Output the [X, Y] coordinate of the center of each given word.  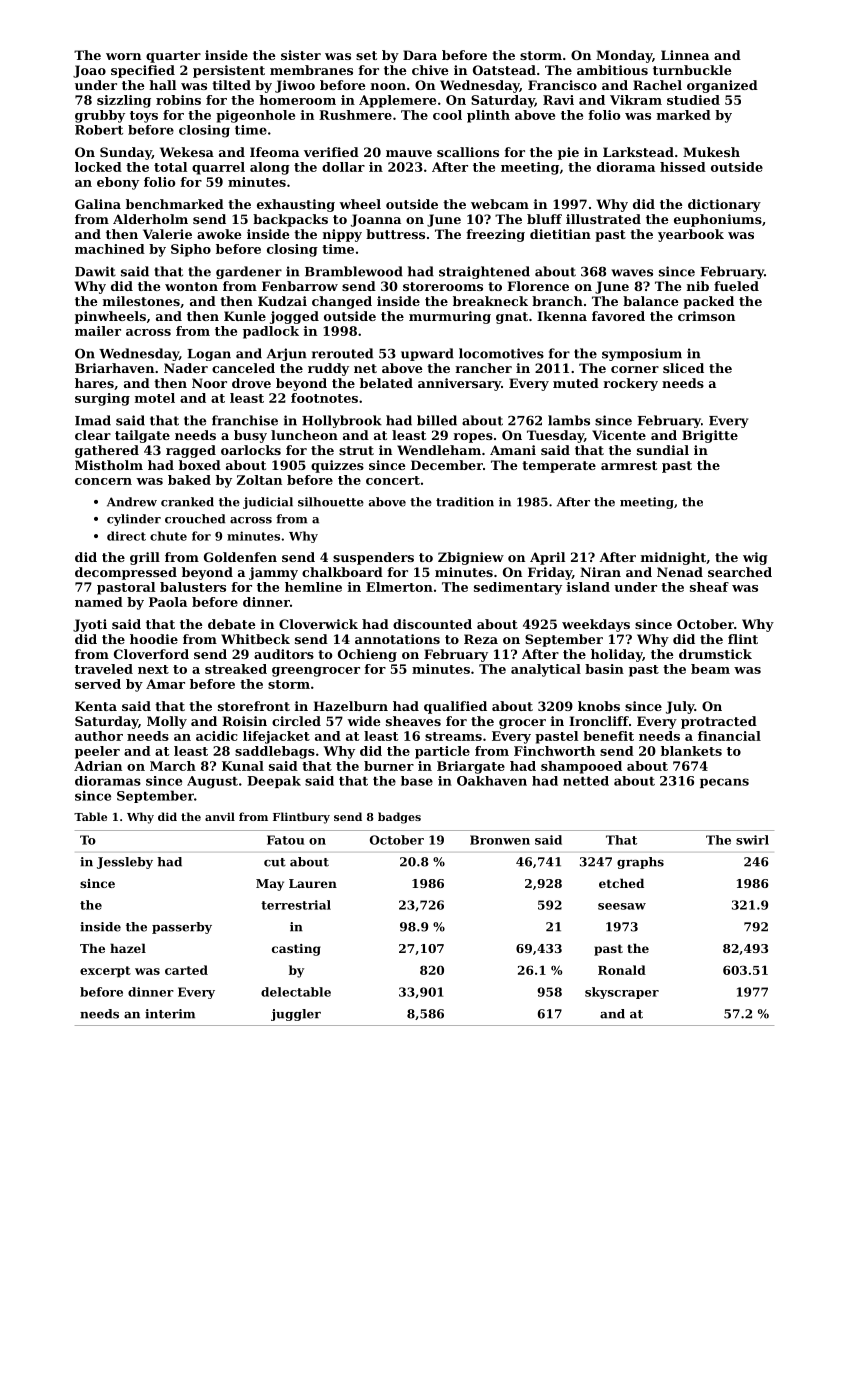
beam [710, 669]
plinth [488, 116]
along [270, 168]
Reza [481, 639]
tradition [465, 502]
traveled [104, 669]
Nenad [680, 572]
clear [93, 435]
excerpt [105, 972]
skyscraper [622, 993]
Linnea [685, 55]
